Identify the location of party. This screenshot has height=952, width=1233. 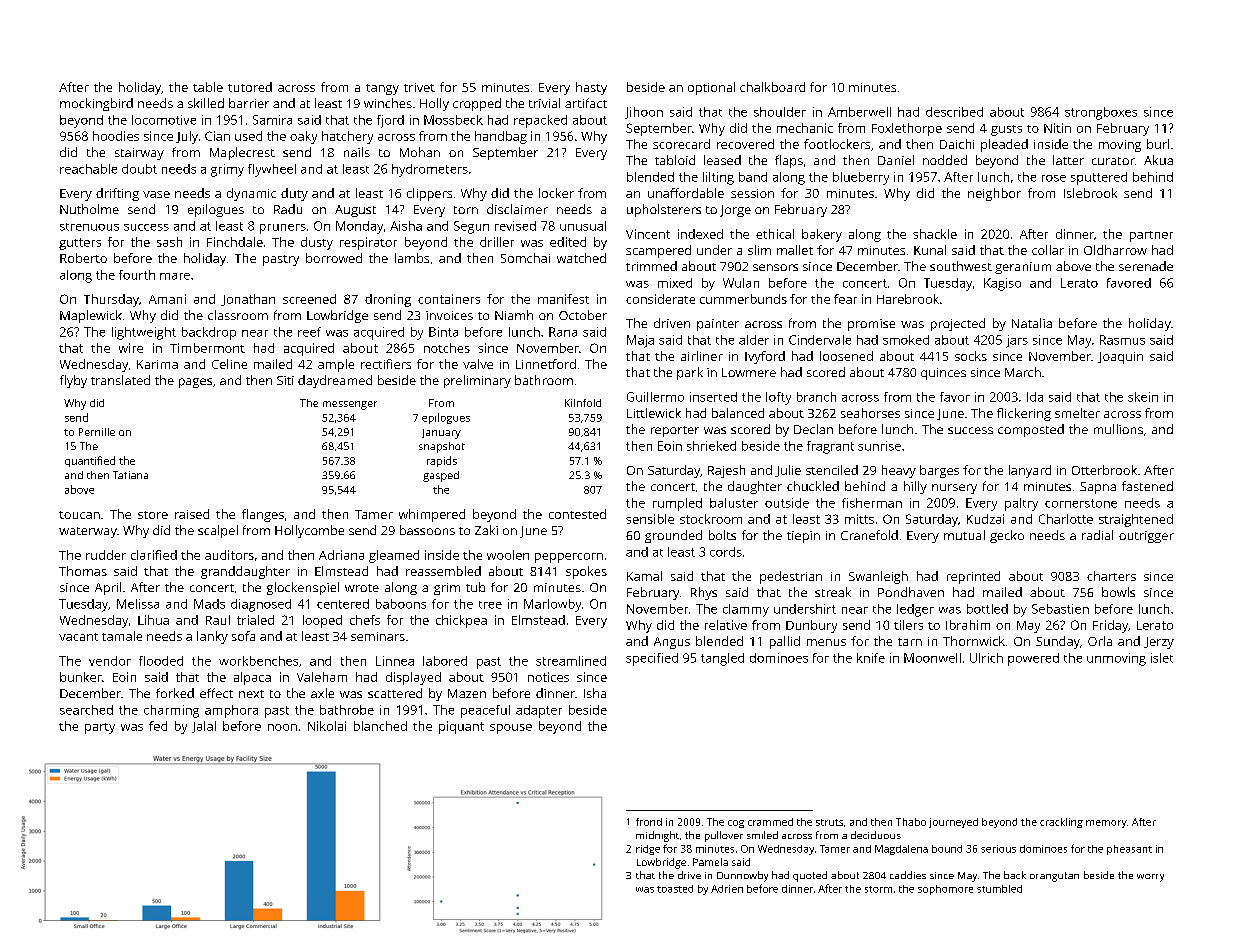
(100, 728).
